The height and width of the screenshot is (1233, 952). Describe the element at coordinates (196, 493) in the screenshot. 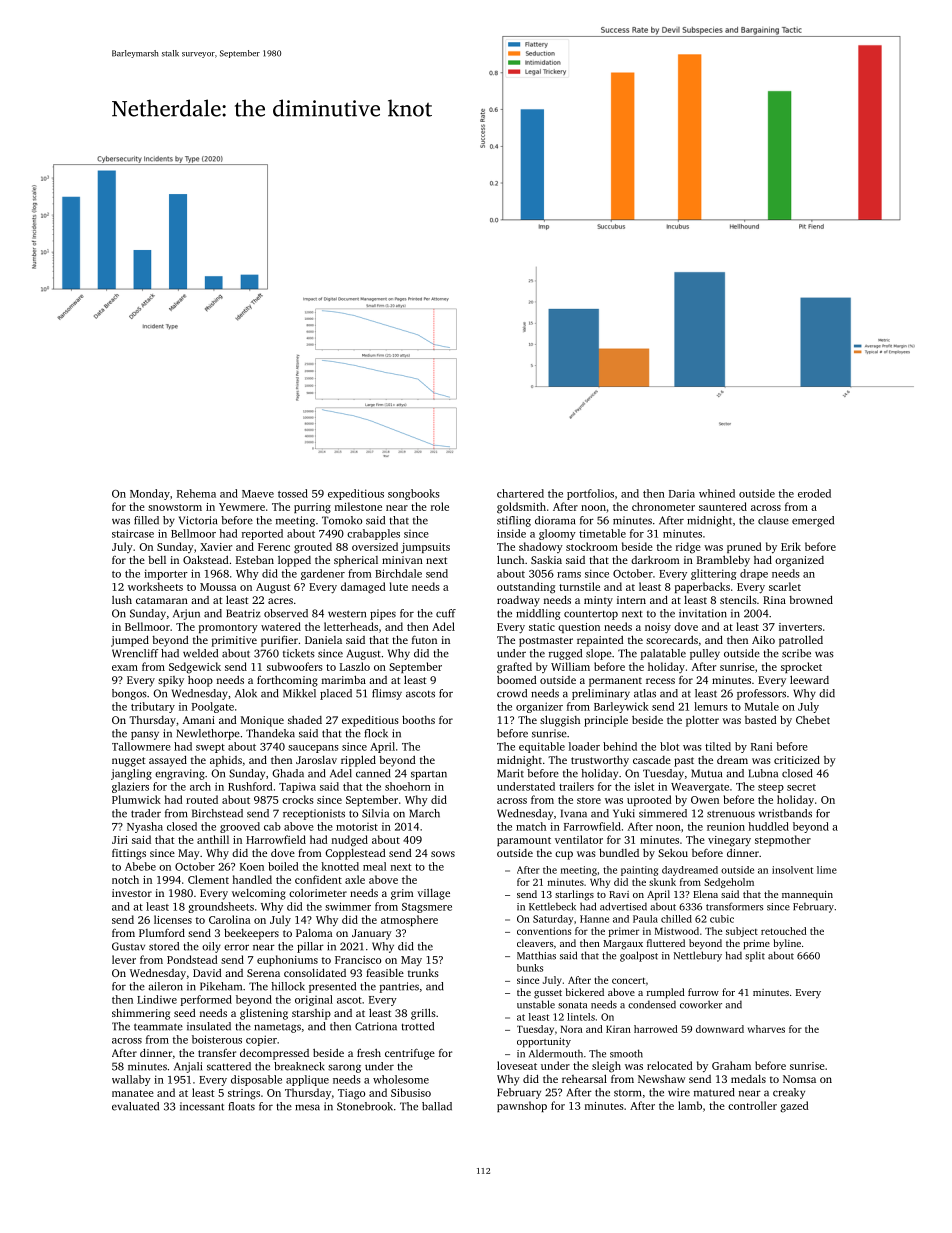

I see `Rehema` at that location.
